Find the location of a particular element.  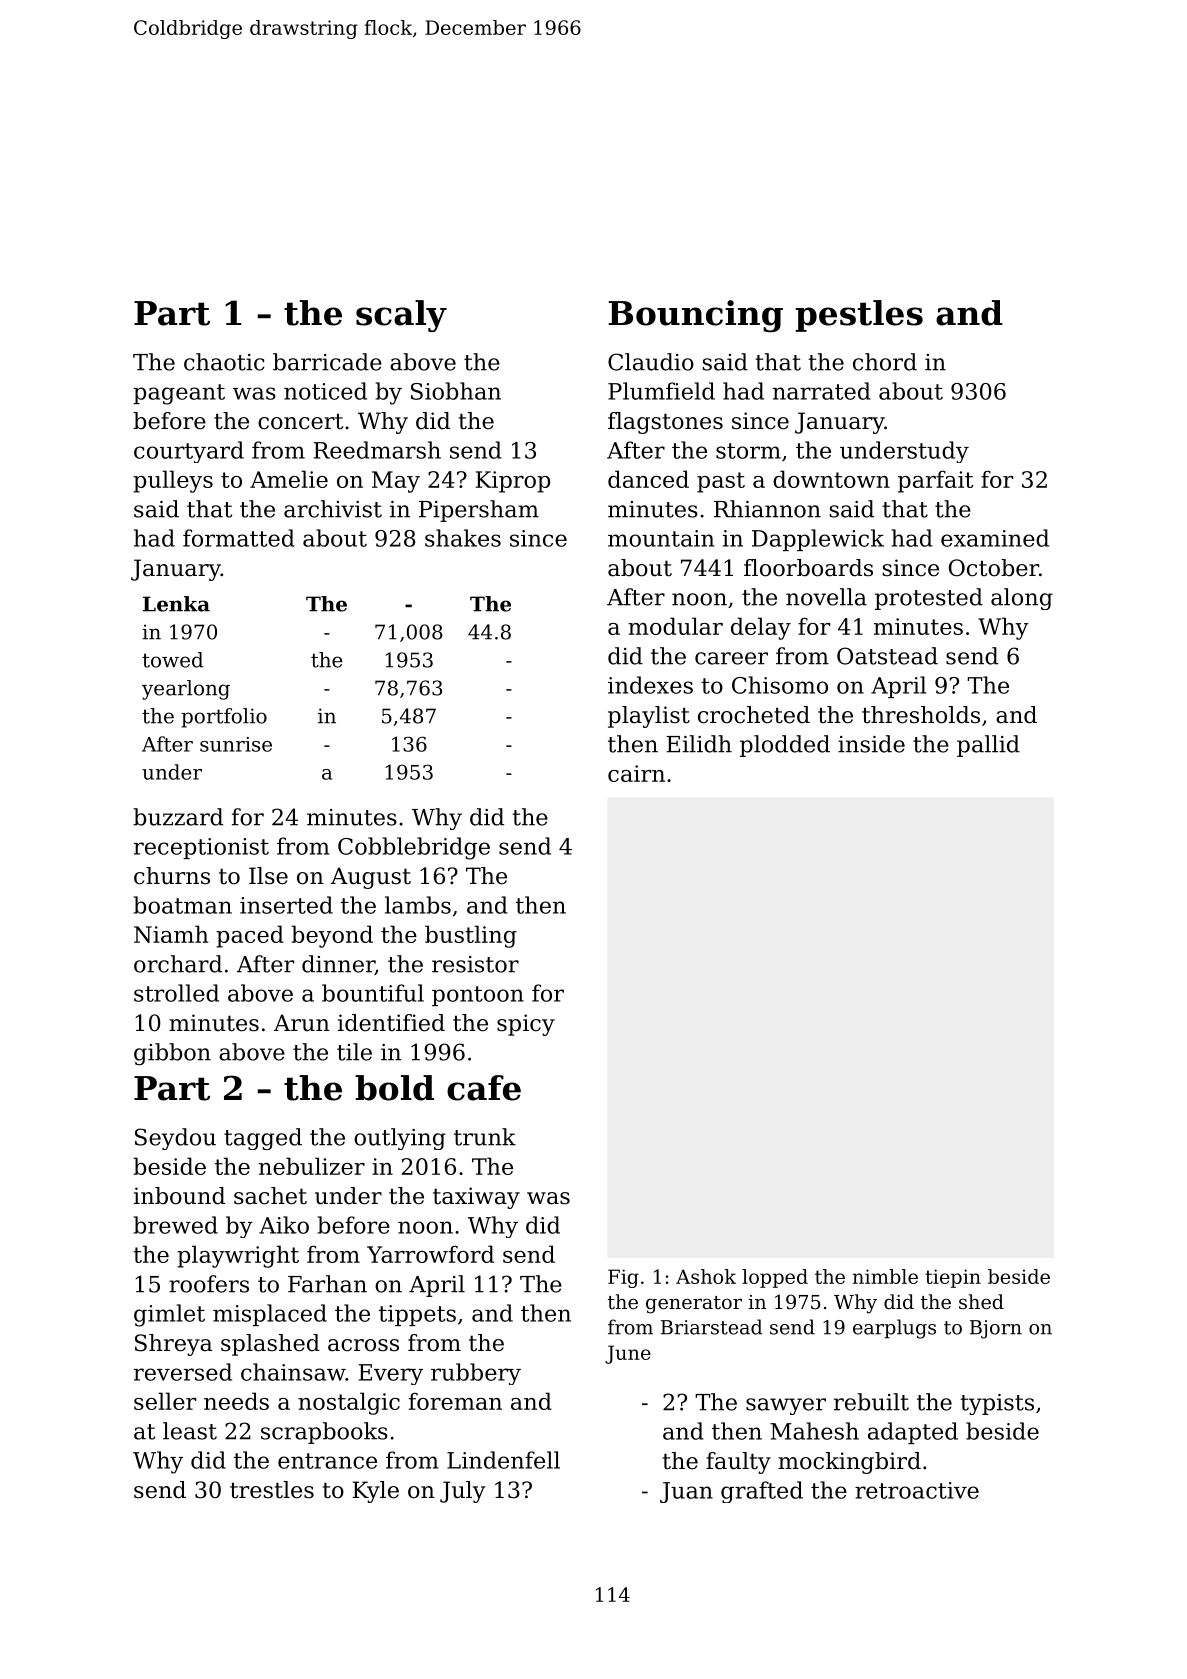

taxiway is located at coordinates (476, 1198).
